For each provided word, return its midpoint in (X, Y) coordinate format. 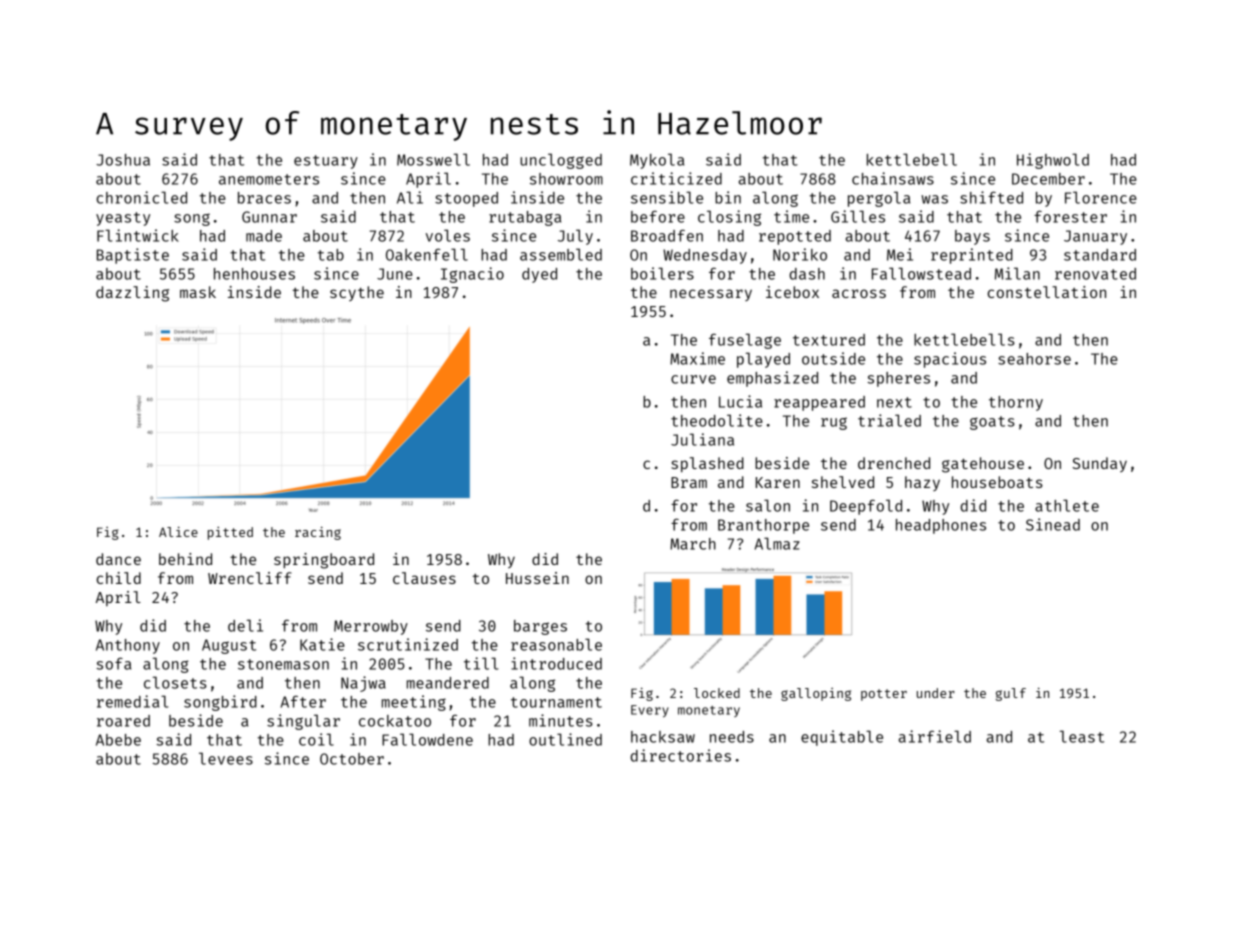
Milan (1017, 273)
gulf (1011, 694)
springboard (324, 561)
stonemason (283, 664)
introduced (556, 663)
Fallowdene (427, 739)
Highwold (1053, 161)
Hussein (537, 578)
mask (198, 292)
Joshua (123, 160)
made (264, 236)
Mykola (657, 161)
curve (693, 379)
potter (884, 695)
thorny (1016, 403)
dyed (539, 275)
